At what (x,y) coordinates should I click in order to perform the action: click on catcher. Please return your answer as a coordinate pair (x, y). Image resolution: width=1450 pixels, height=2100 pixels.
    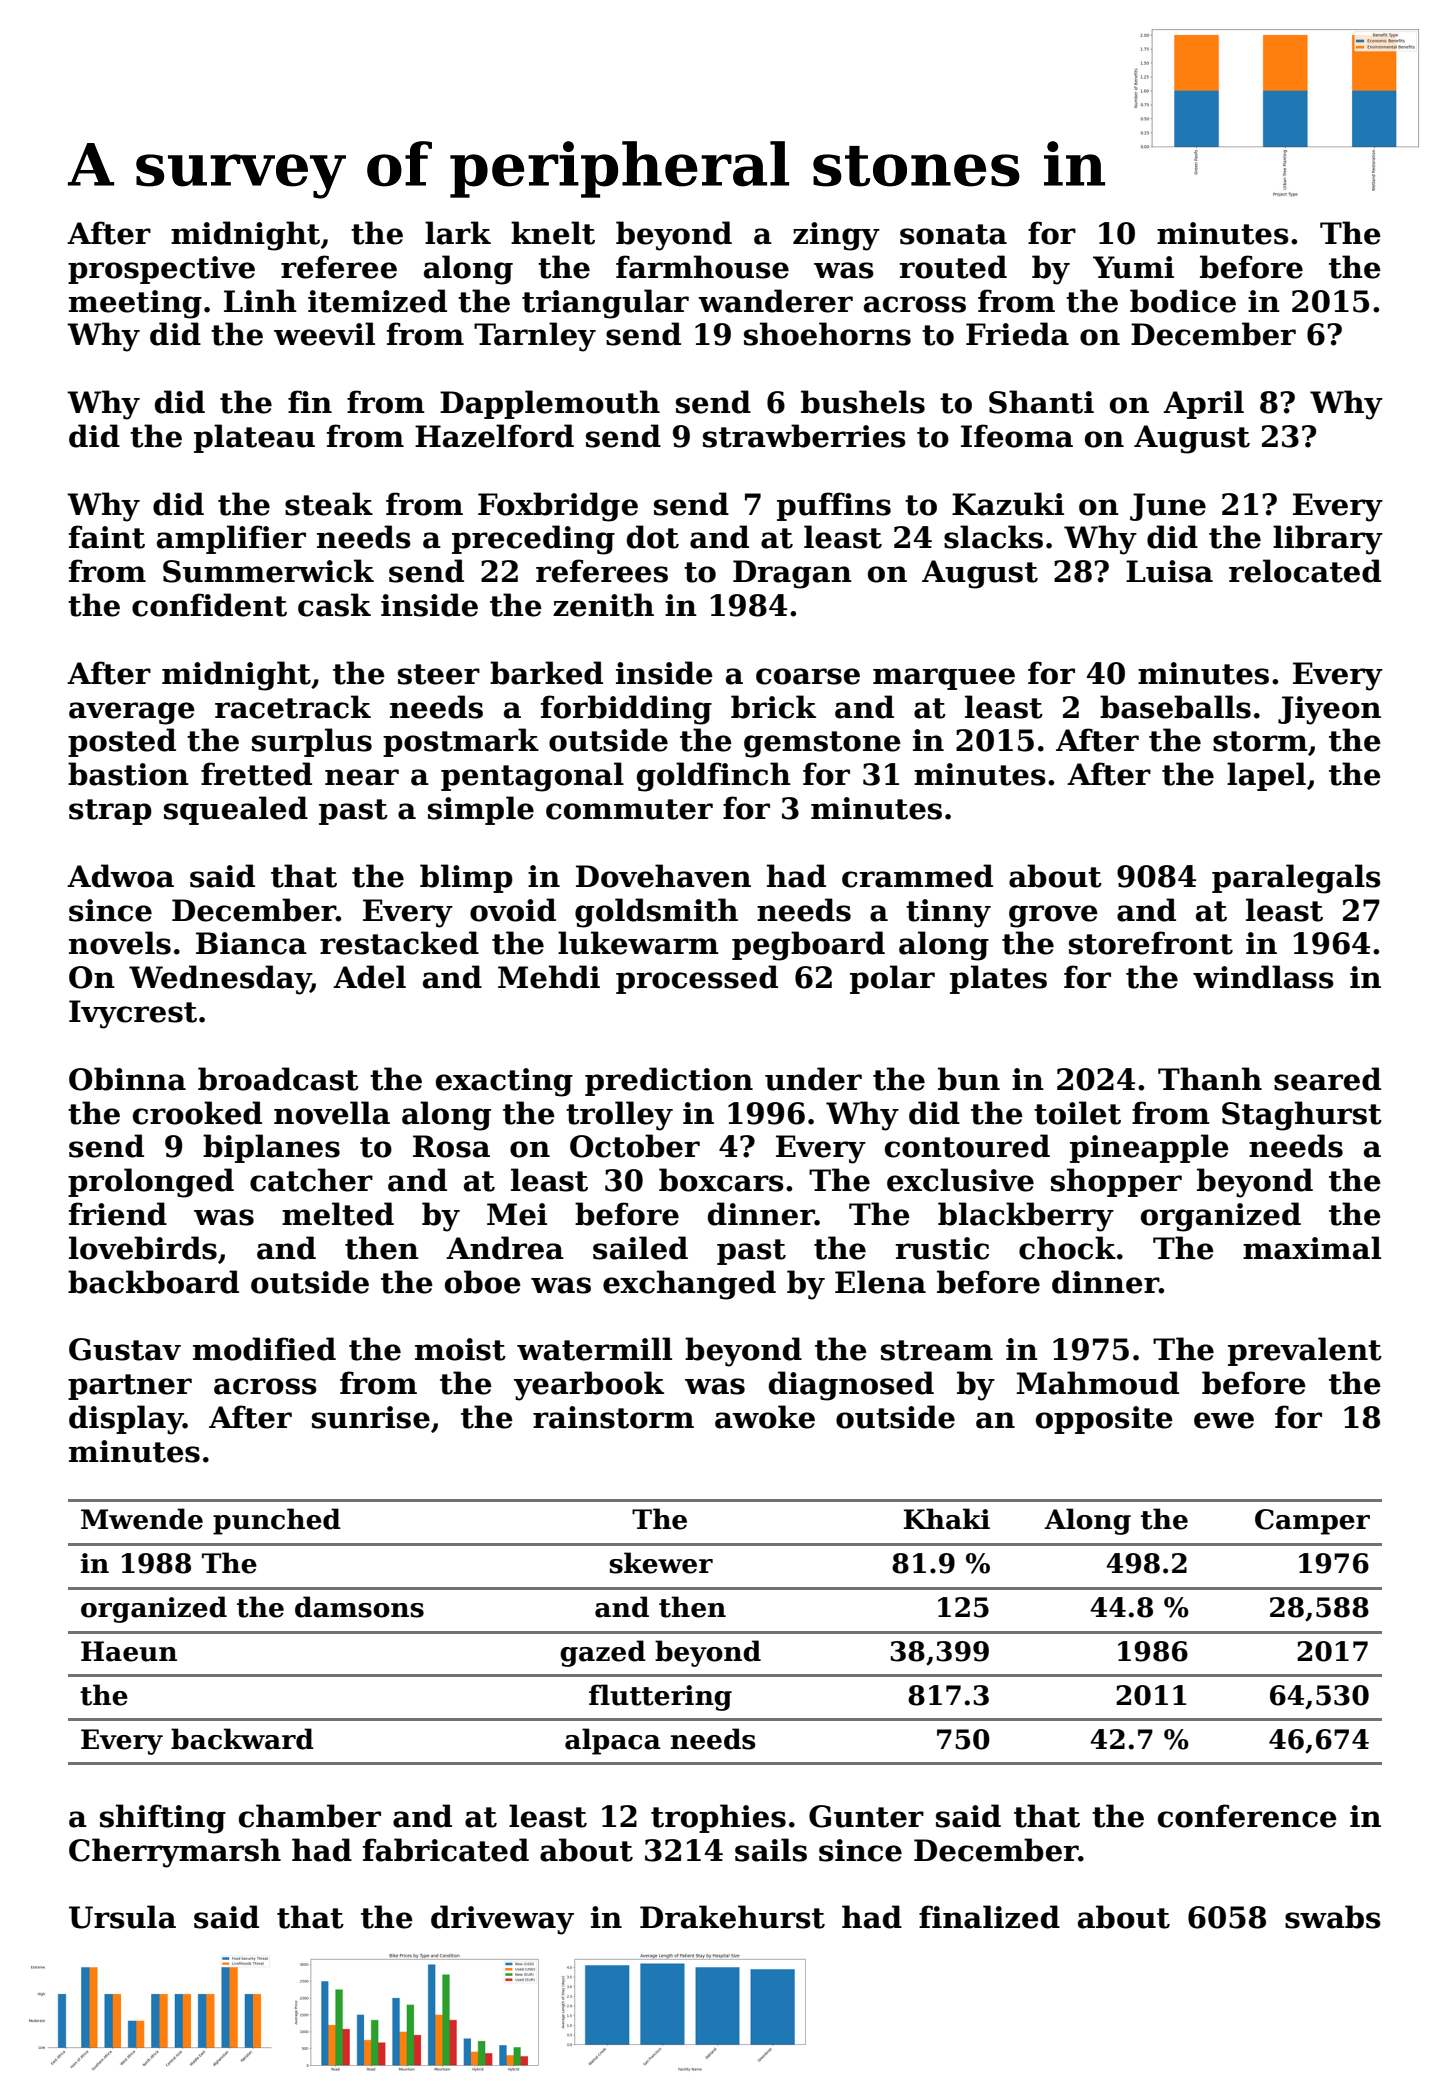
    Looking at the image, I should click on (311, 1180).
